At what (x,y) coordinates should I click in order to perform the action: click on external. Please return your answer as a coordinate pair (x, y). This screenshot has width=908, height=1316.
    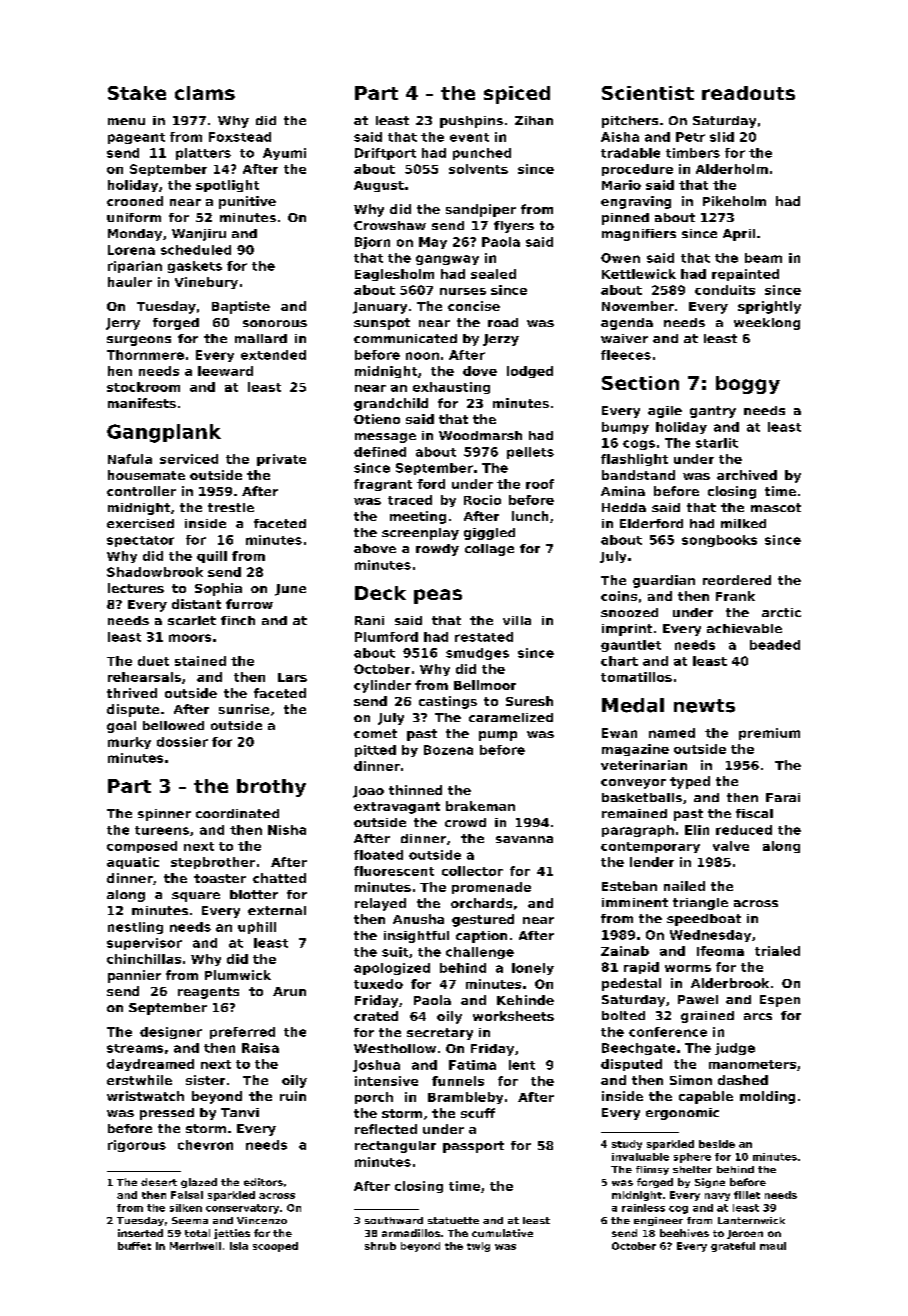
    Looking at the image, I should click on (277, 910).
